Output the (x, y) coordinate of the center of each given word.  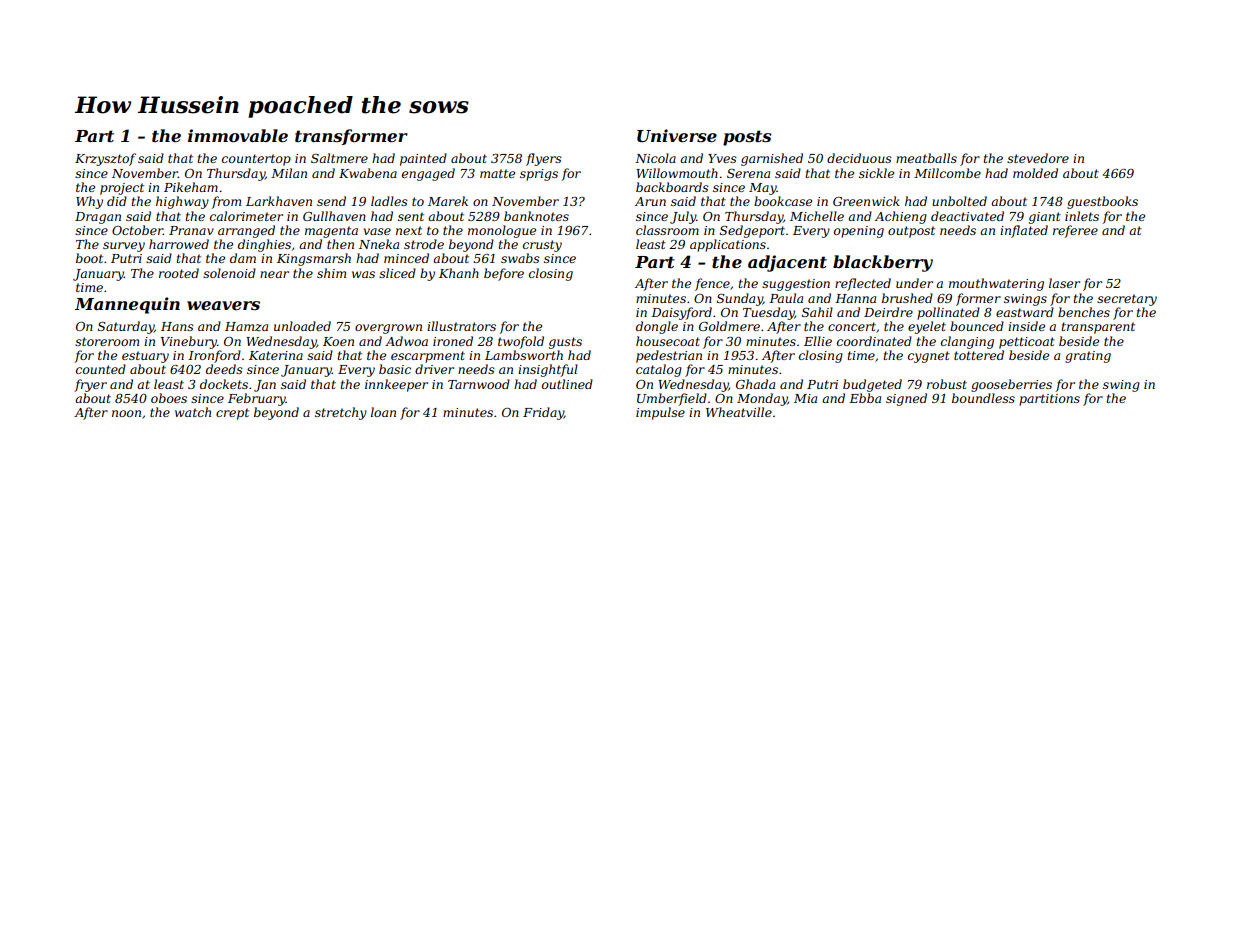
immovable (238, 135)
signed (906, 399)
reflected (863, 284)
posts (747, 138)
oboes (169, 398)
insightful (548, 370)
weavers (223, 305)
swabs (520, 258)
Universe (677, 136)
